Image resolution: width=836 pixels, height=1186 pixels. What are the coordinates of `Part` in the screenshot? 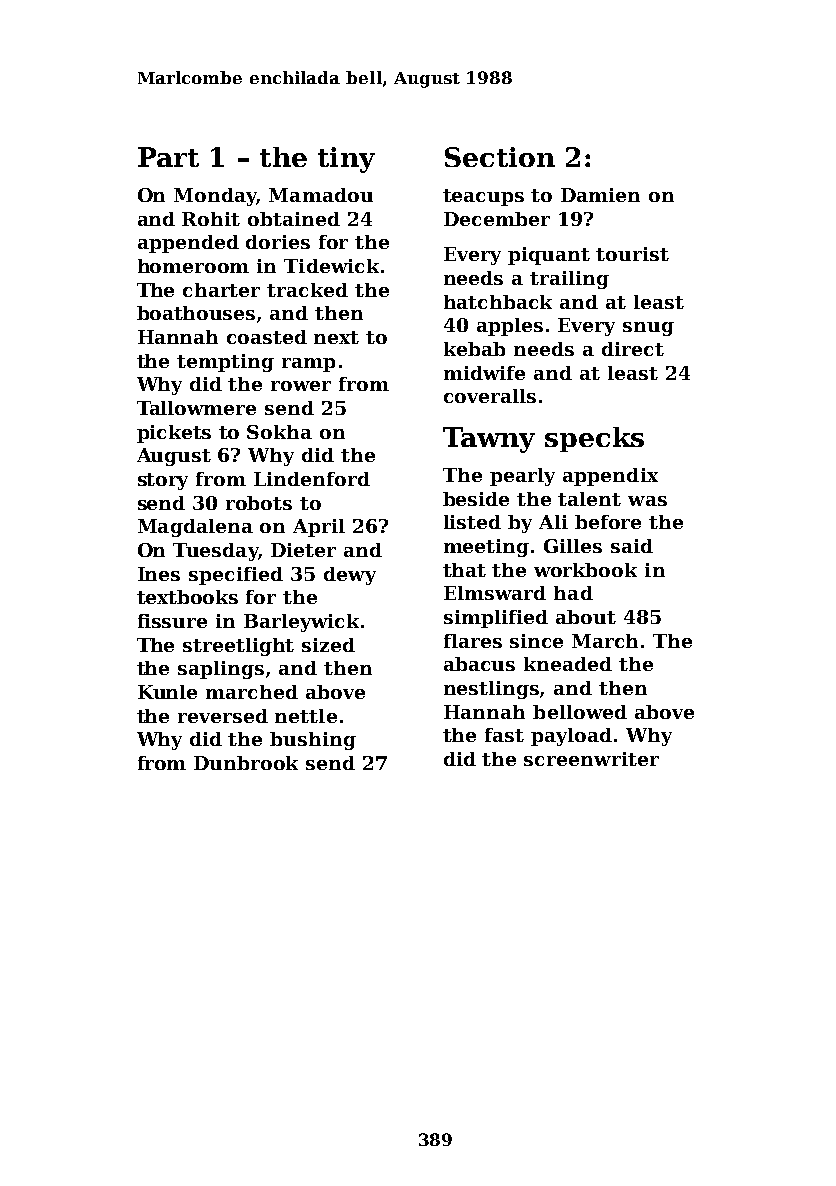 It's located at (168, 157).
